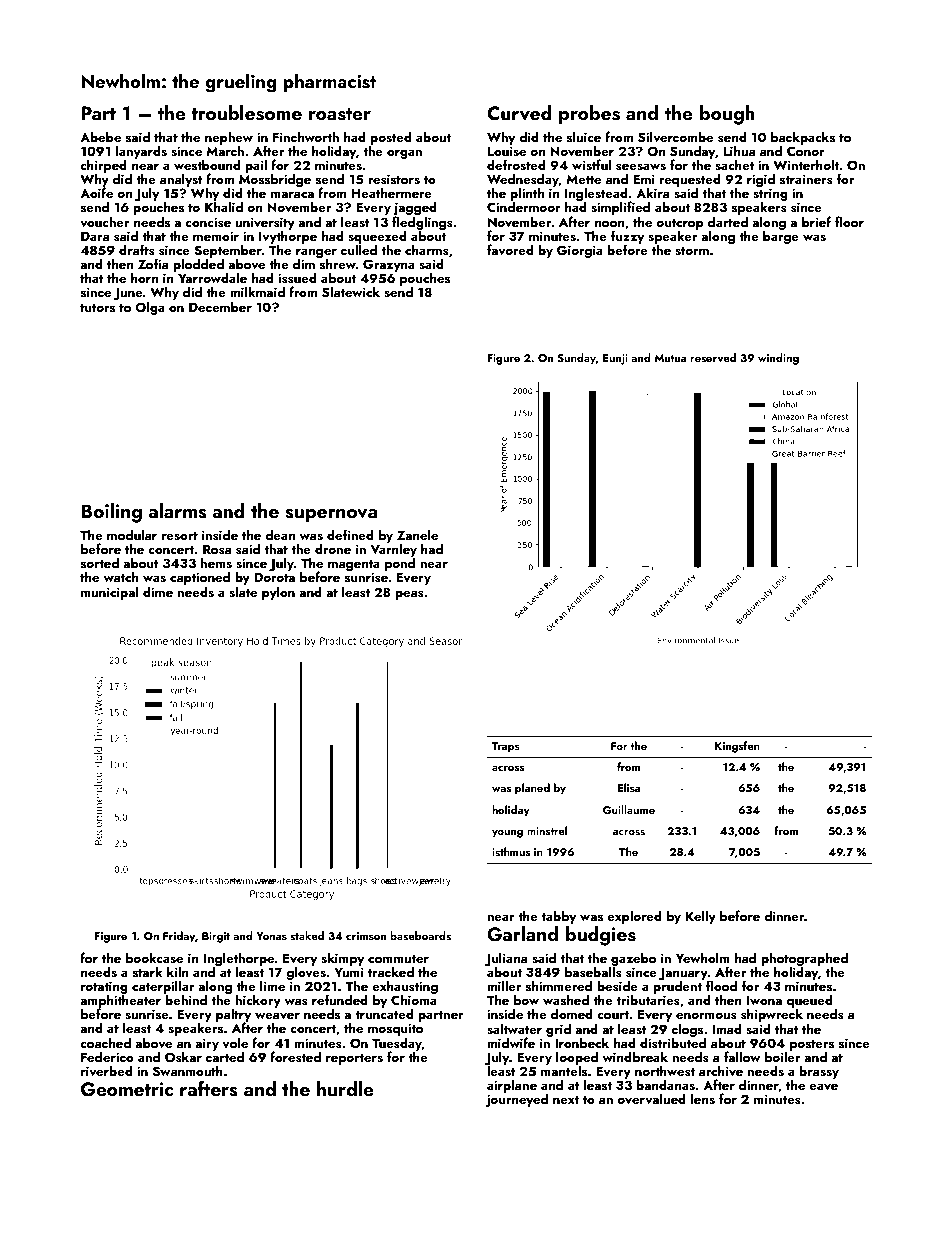 This page has width=952, height=1233. What do you see at coordinates (517, 1100) in the page?
I see `journeyed` at bounding box center [517, 1100].
